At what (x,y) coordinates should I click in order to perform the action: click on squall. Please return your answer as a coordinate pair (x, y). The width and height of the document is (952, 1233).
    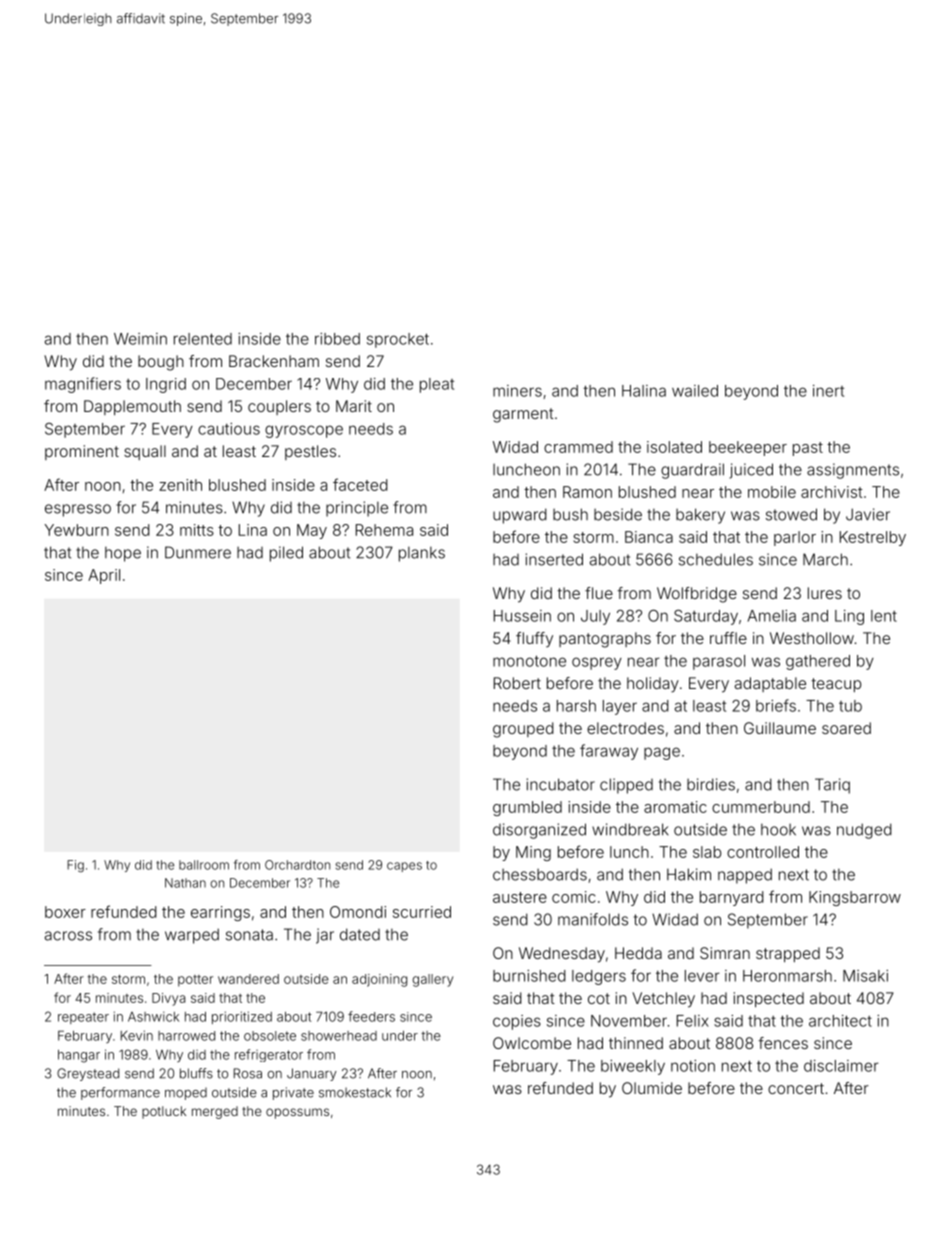
    Looking at the image, I should click on (145, 452).
